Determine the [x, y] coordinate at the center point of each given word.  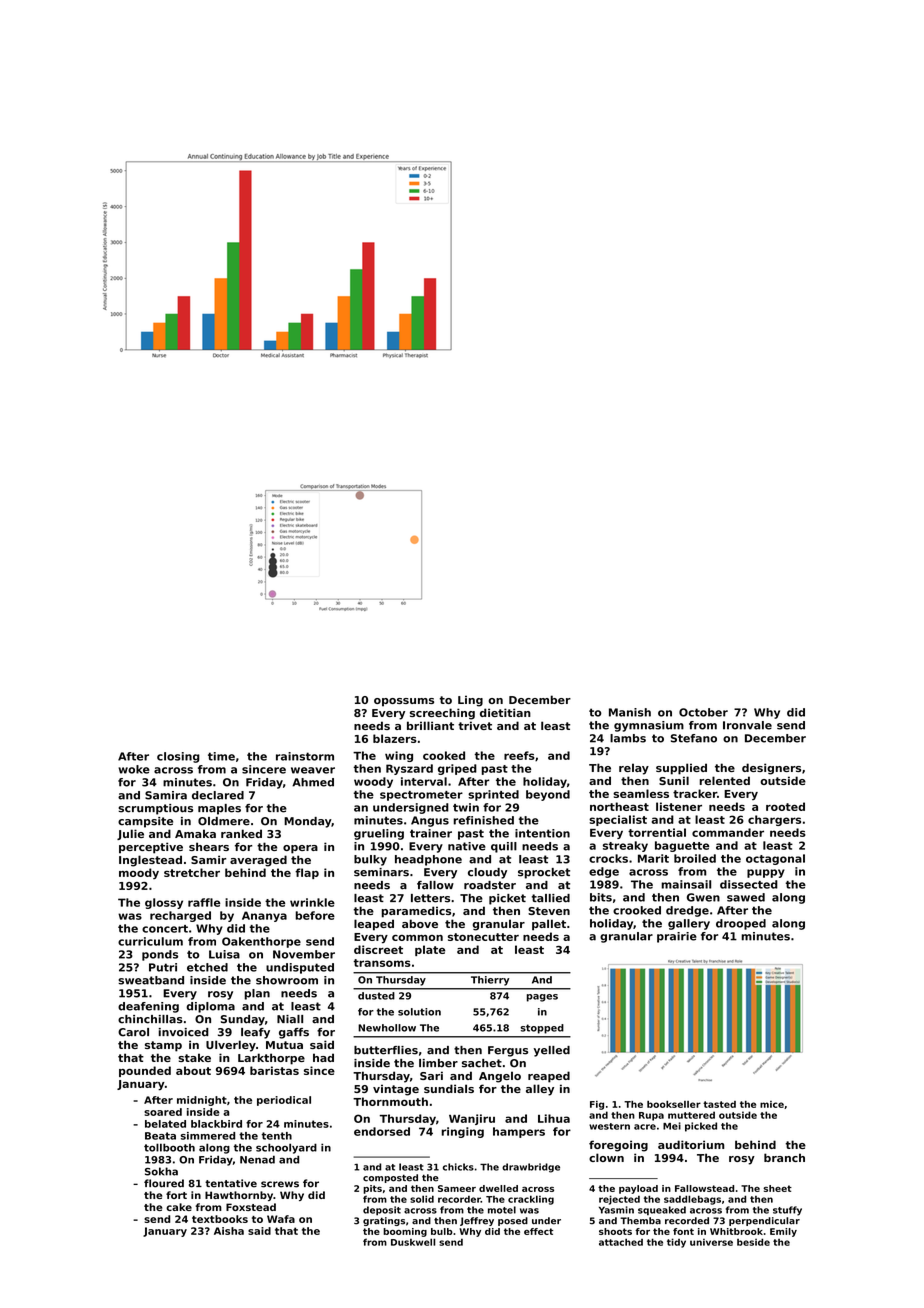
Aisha [229, 1231]
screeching [442, 714]
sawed [746, 897]
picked [701, 1127]
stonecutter [483, 937]
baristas [274, 1070]
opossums [404, 702]
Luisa [224, 954]
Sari [431, 1075]
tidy [676, 1243]
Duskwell [413, 1242]
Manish [630, 712]
